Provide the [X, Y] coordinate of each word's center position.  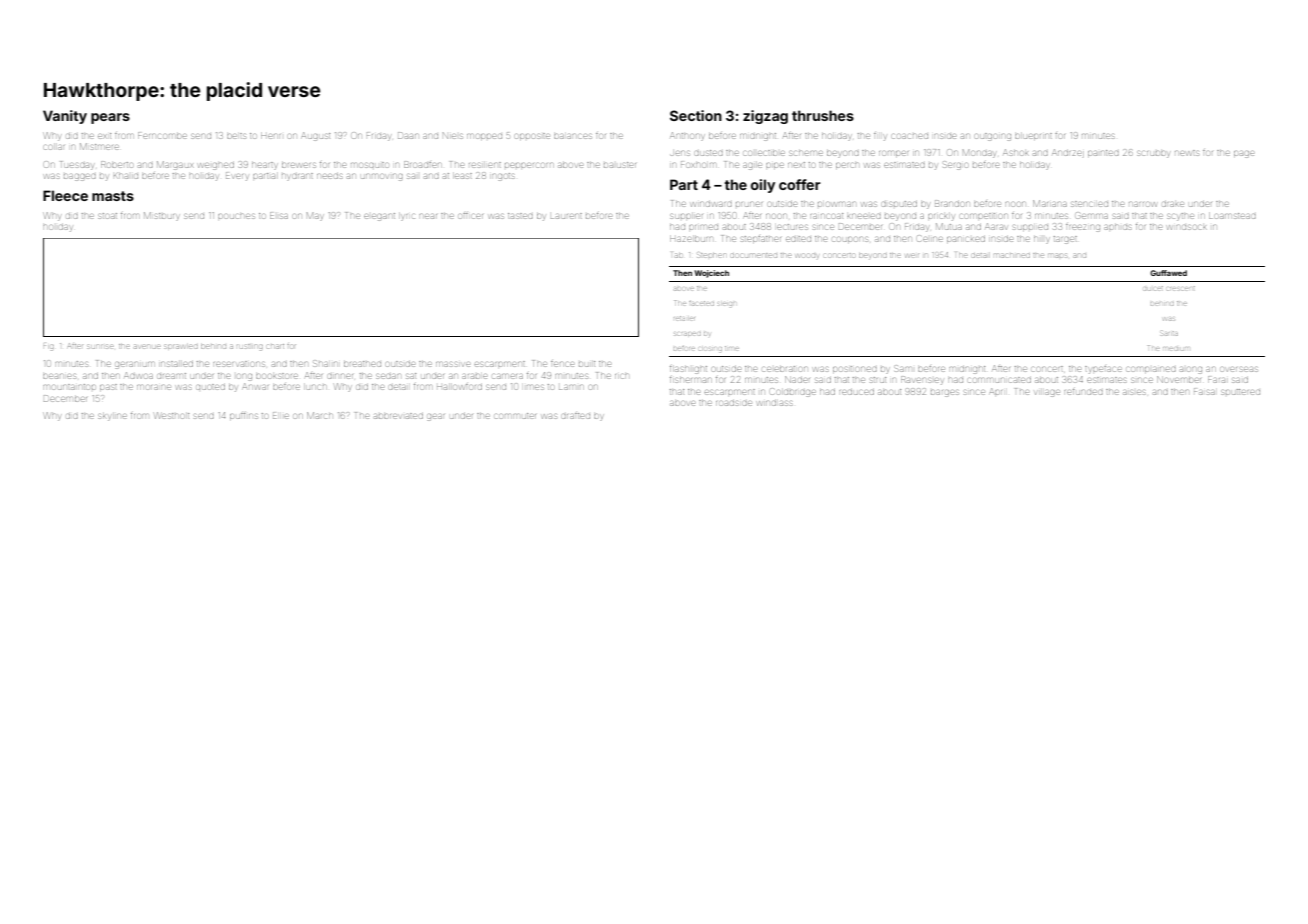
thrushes [823, 115]
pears [110, 118]
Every [237, 176]
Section [696, 115]
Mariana [1050, 203]
